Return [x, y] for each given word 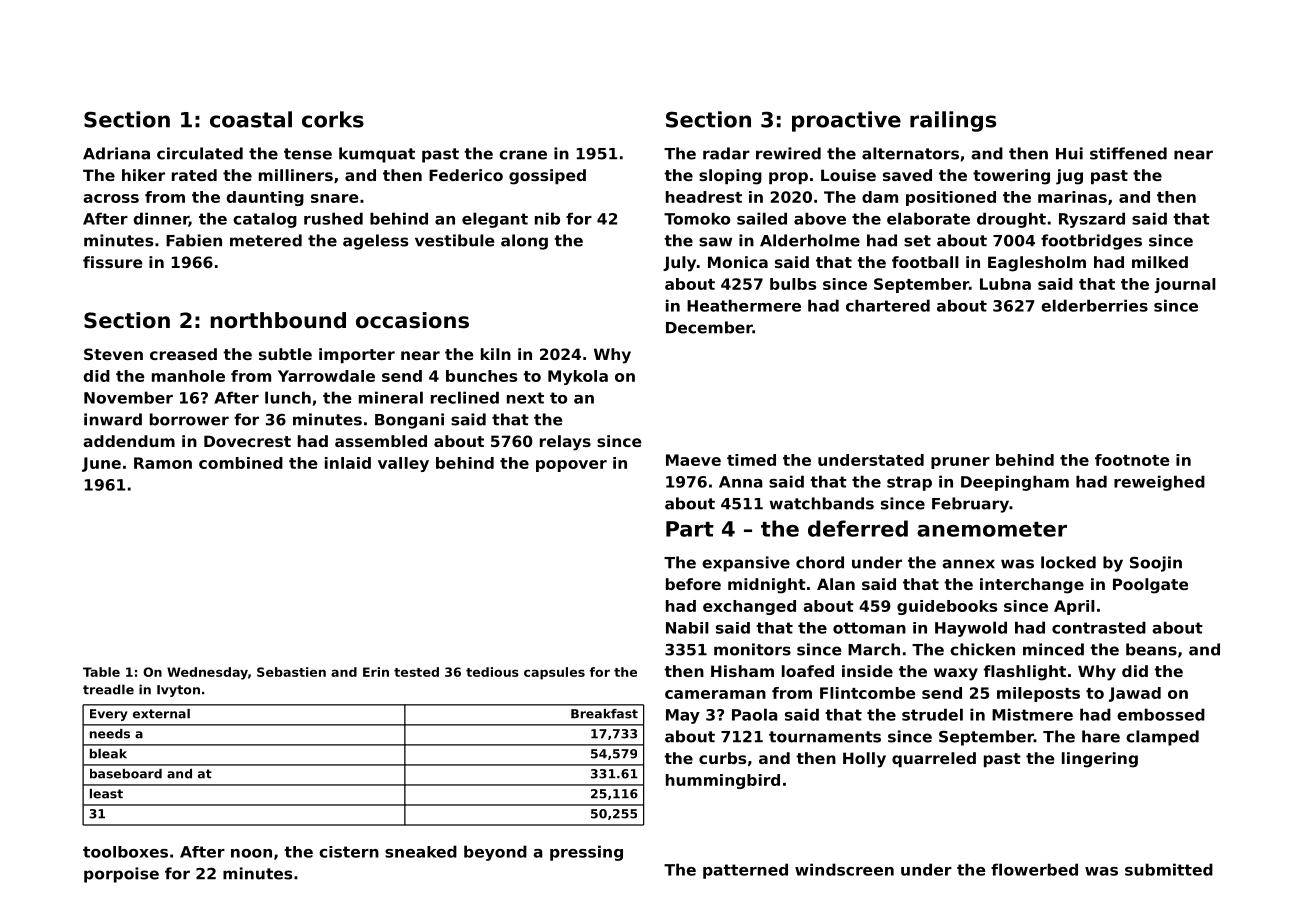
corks [333, 119]
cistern [349, 852]
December [709, 327]
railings [953, 121]
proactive [846, 121]
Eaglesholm [1037, 264]
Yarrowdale [326, 376]
